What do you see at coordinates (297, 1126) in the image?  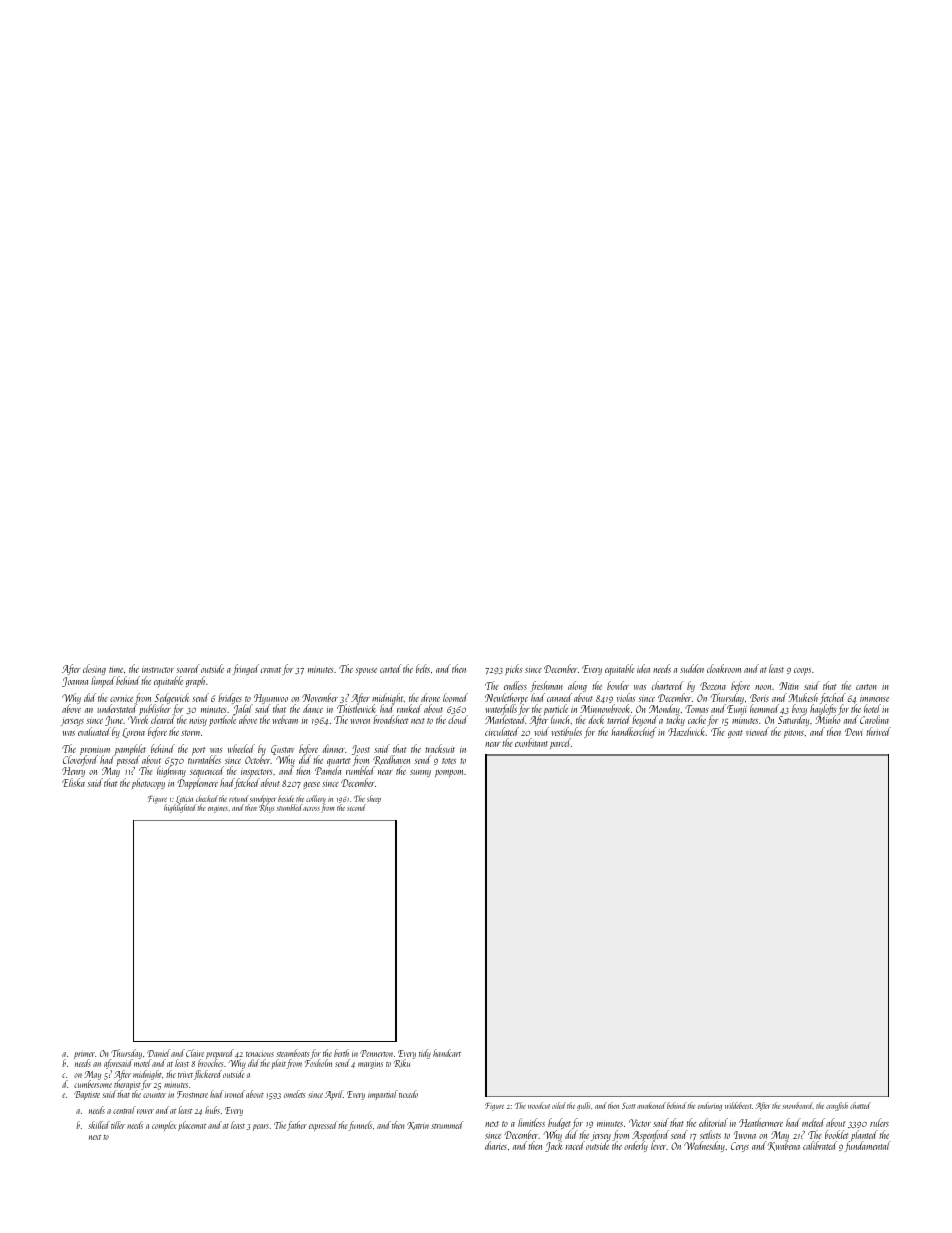 I see `father` at bounding box center [297, 1126].
